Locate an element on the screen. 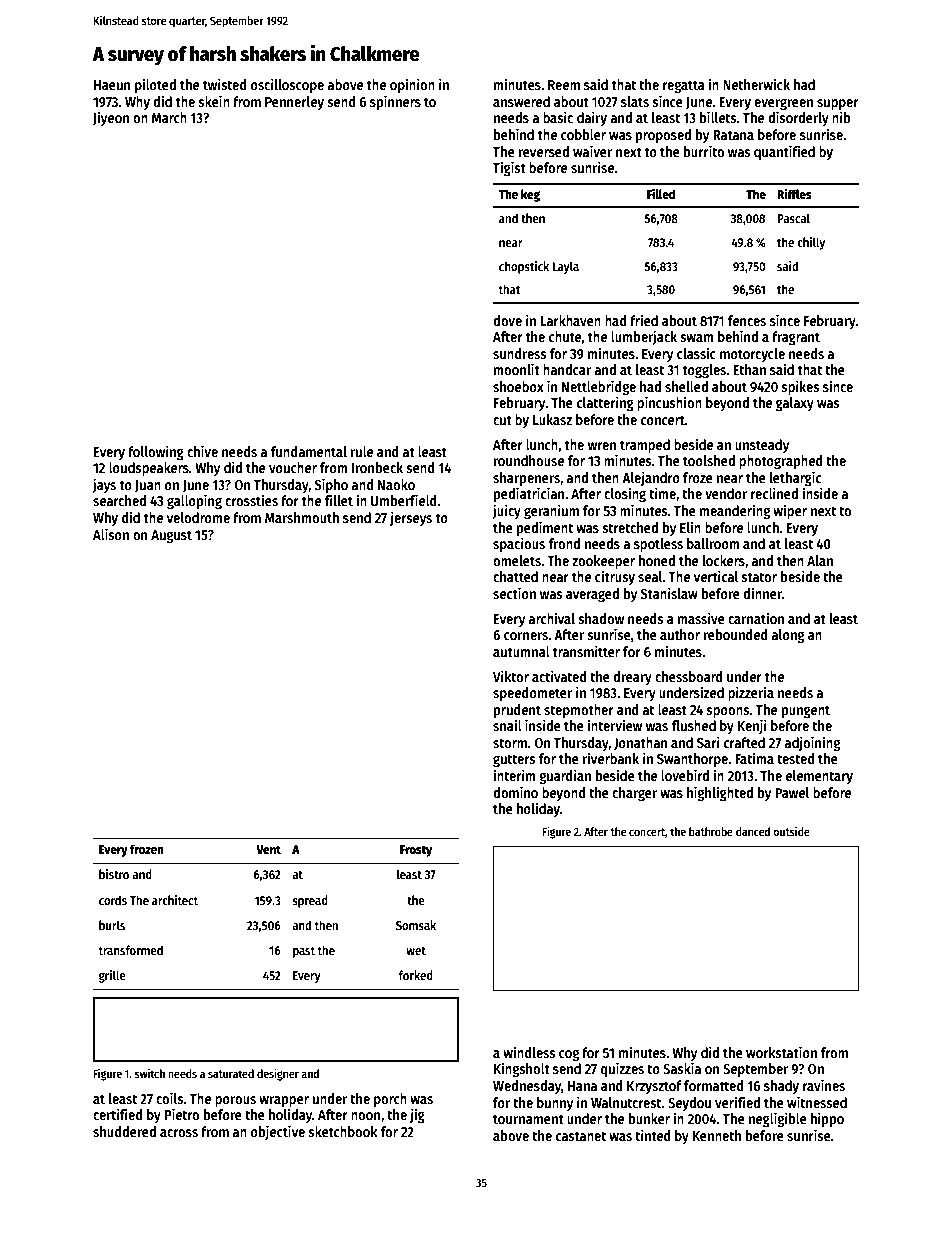 The height and width of the screenshot is (1233, 952). shuddered is located at coordinates (124, 1131).
